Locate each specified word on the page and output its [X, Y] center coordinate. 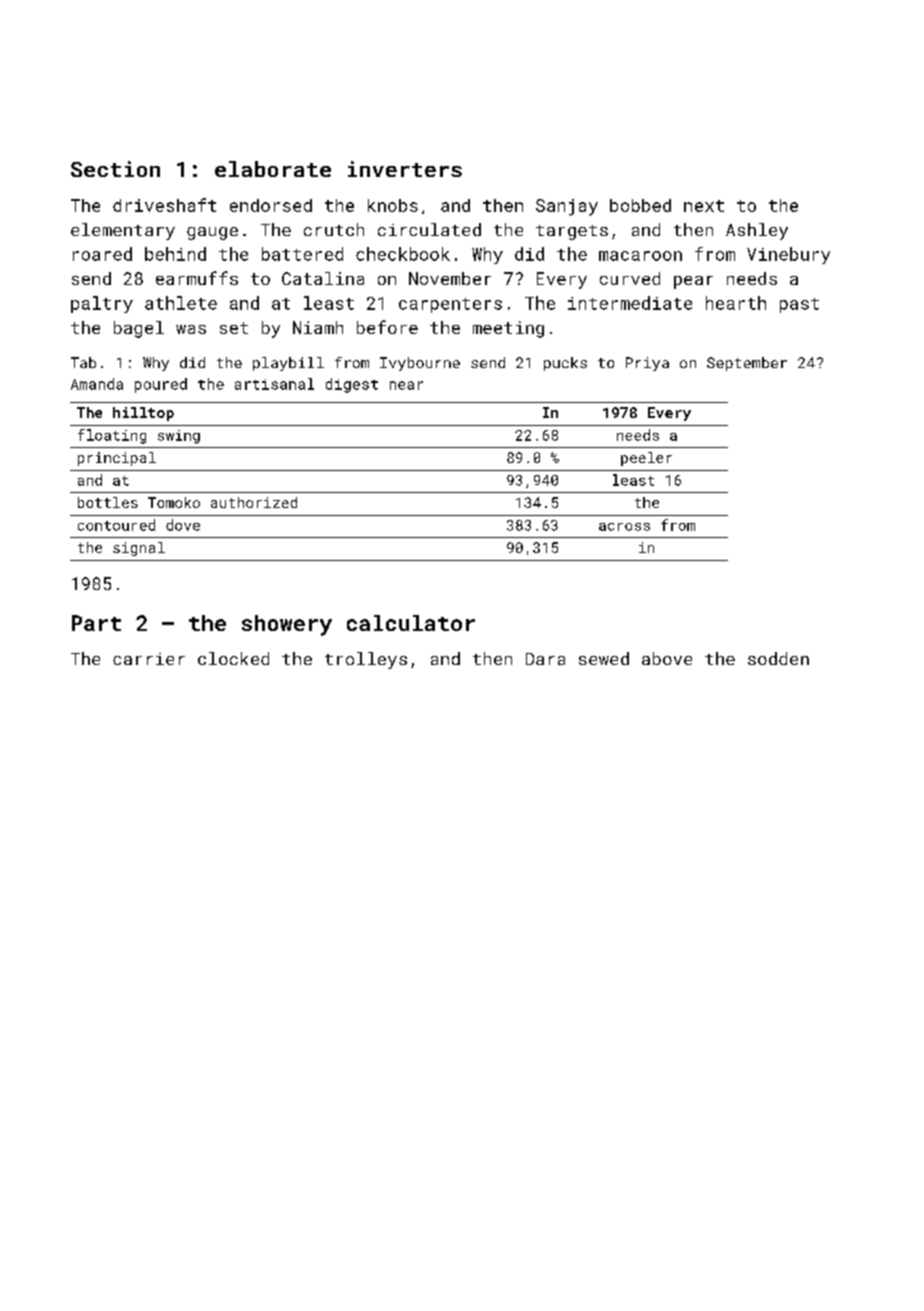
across [624, 527]
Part [96, 623]
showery [287, 625]
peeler [646, 459]
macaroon [640, 256]
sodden [778, 658]
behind [175, 254]
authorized [254, 502]
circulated [429, 229]
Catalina [323, 278]
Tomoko [174, 502]
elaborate [273, 169]
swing [179, 437]
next [704, 206]
